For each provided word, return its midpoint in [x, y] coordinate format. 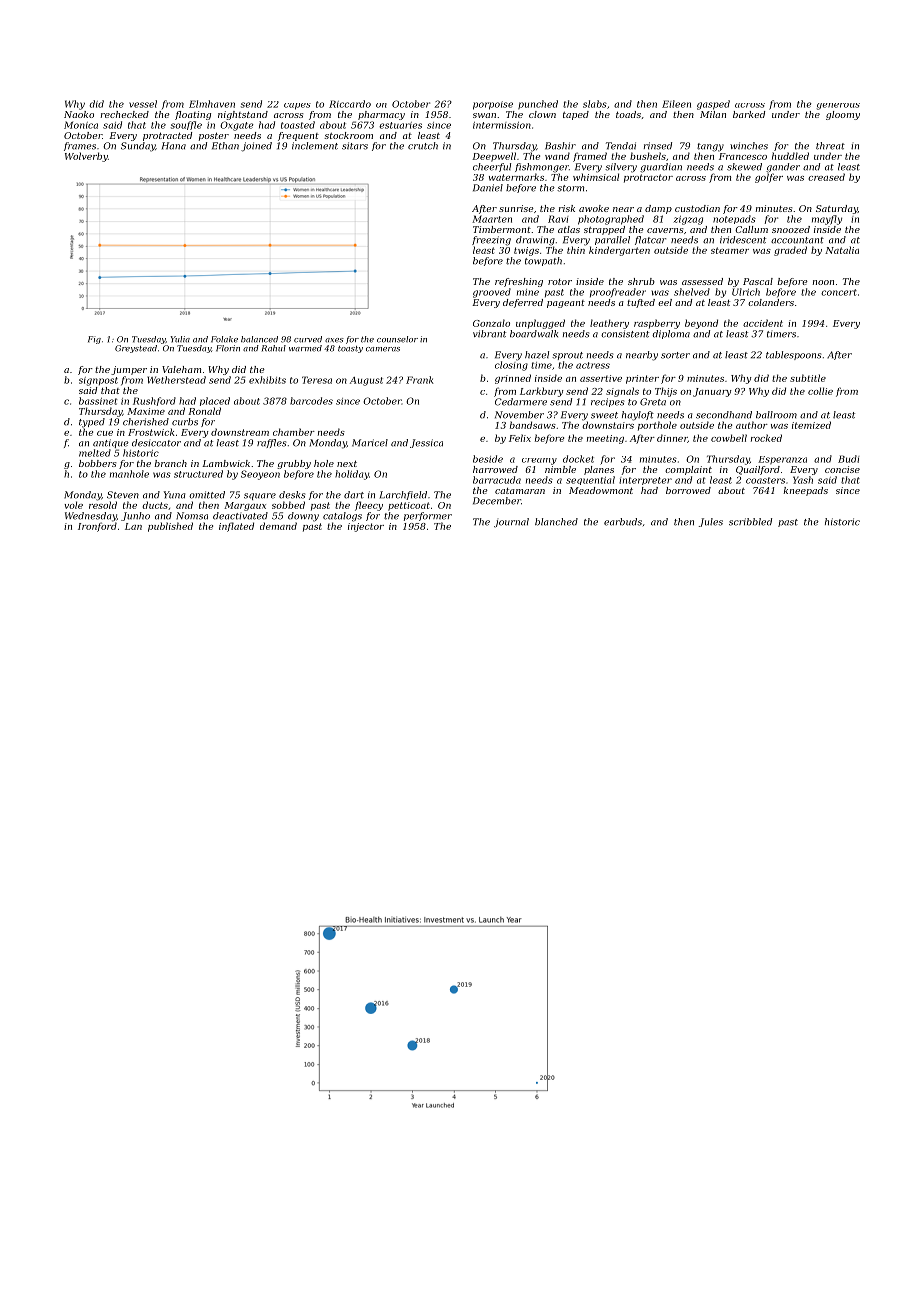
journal [511, 523]
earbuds [623, 522]
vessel [143, 104]
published [170, 527]
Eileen [676, 104]
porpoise [493, 105]
